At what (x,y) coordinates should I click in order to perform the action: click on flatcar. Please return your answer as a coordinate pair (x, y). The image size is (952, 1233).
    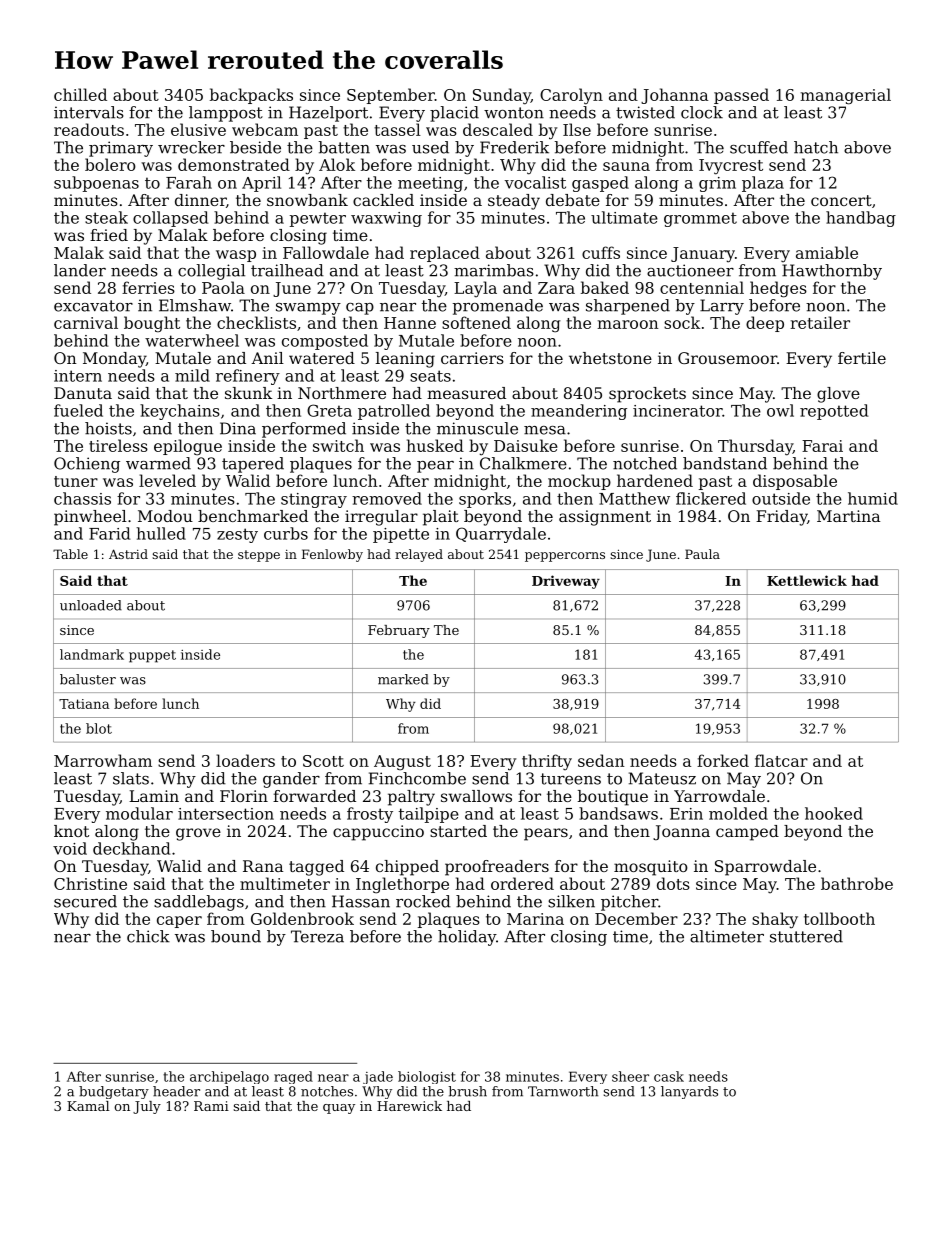
    Looking at the image, I should click on (781, 760).
